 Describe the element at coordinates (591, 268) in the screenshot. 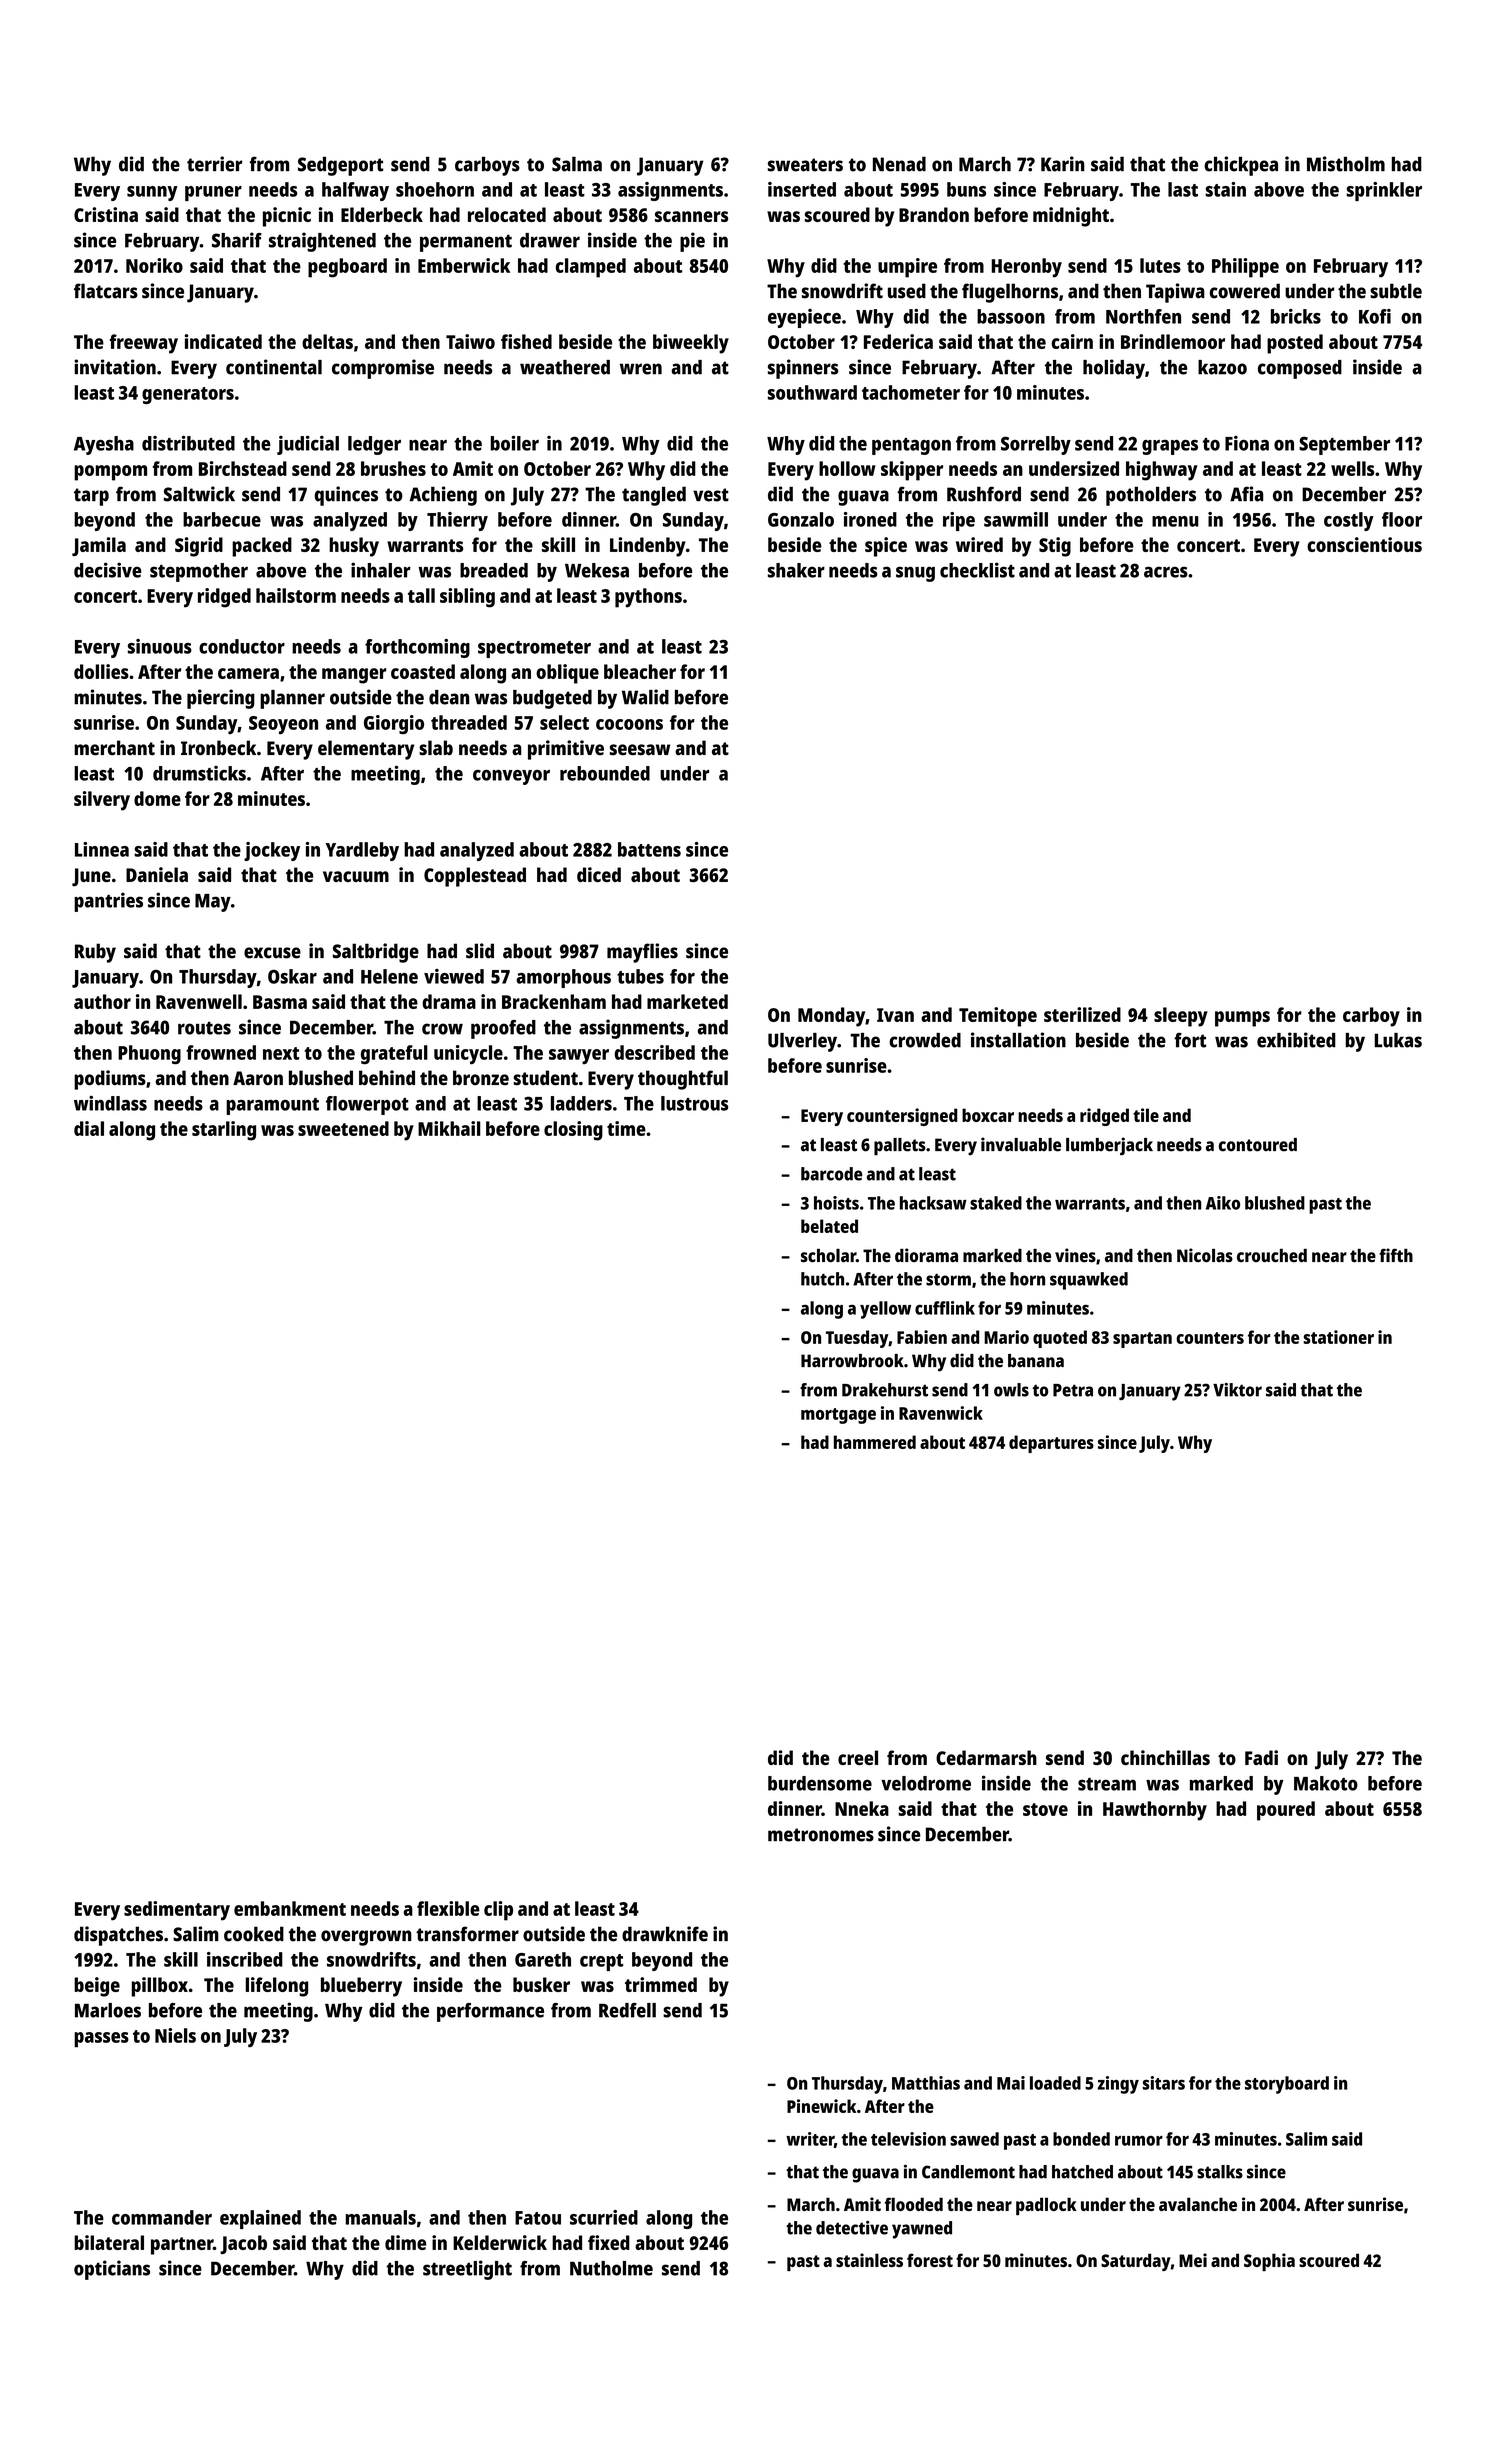

I see `clamped` at that location.
